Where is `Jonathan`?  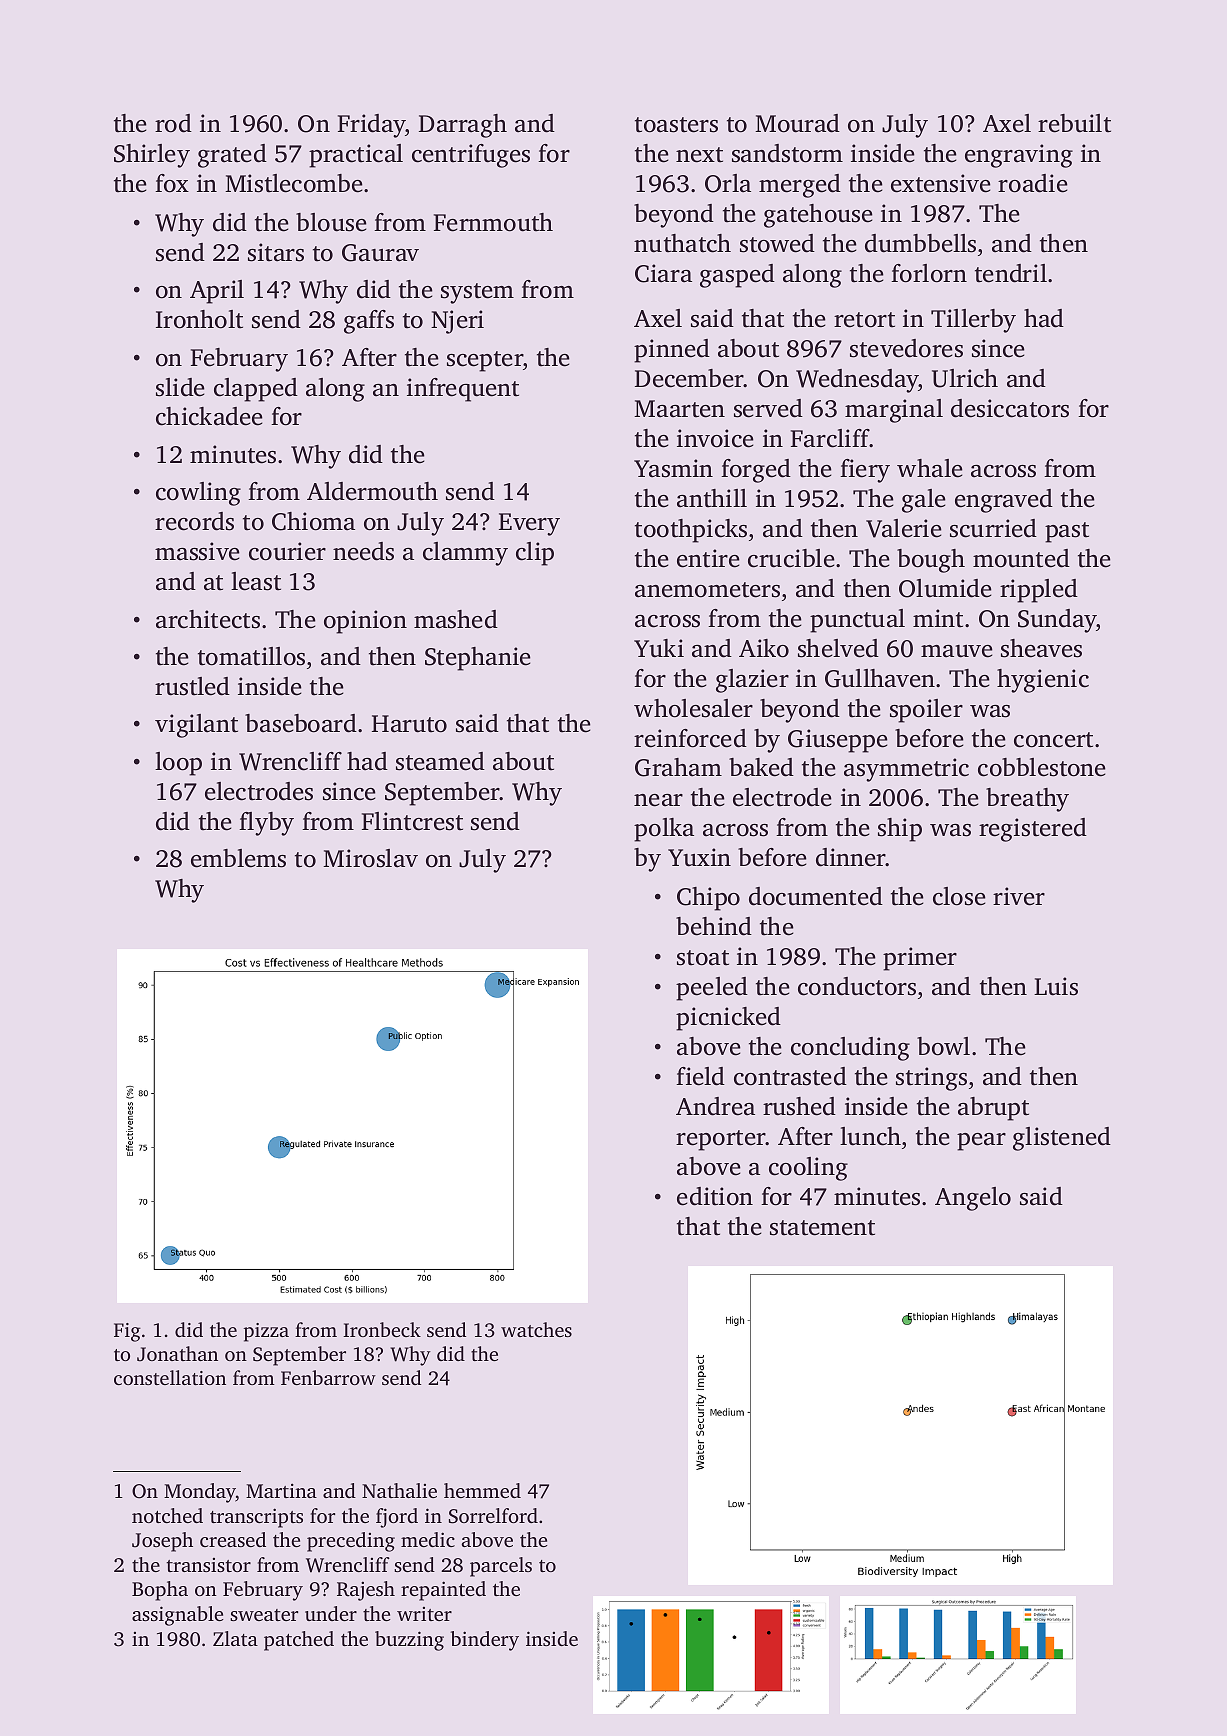
Jonathan is located at coordinates (177, 1354).
